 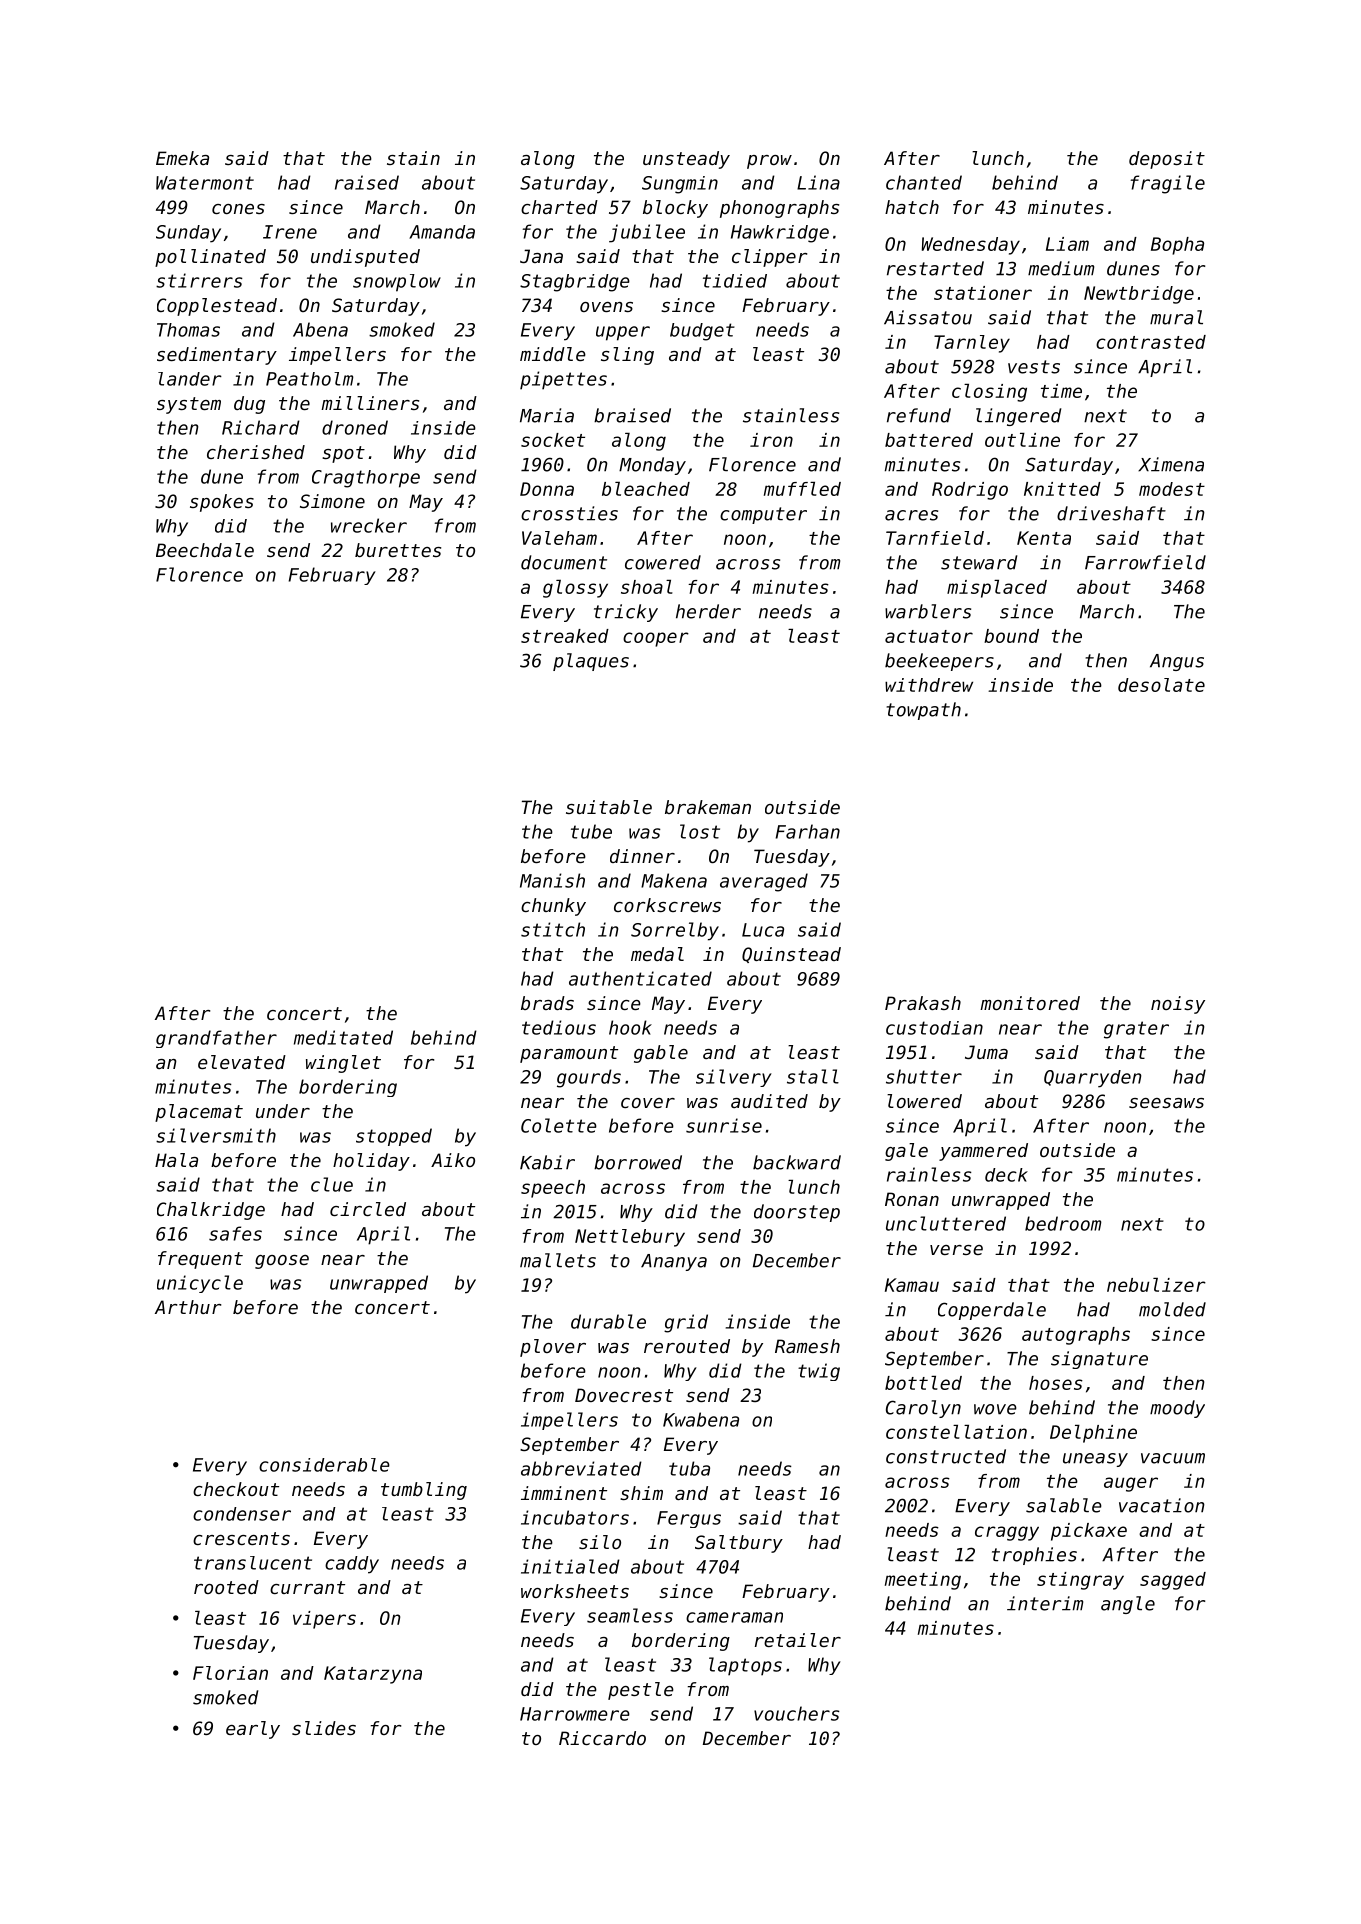 What do you see at coordinates (623, 333) in the screenshot?
I see `upper` at bounding box center [623, 333].
